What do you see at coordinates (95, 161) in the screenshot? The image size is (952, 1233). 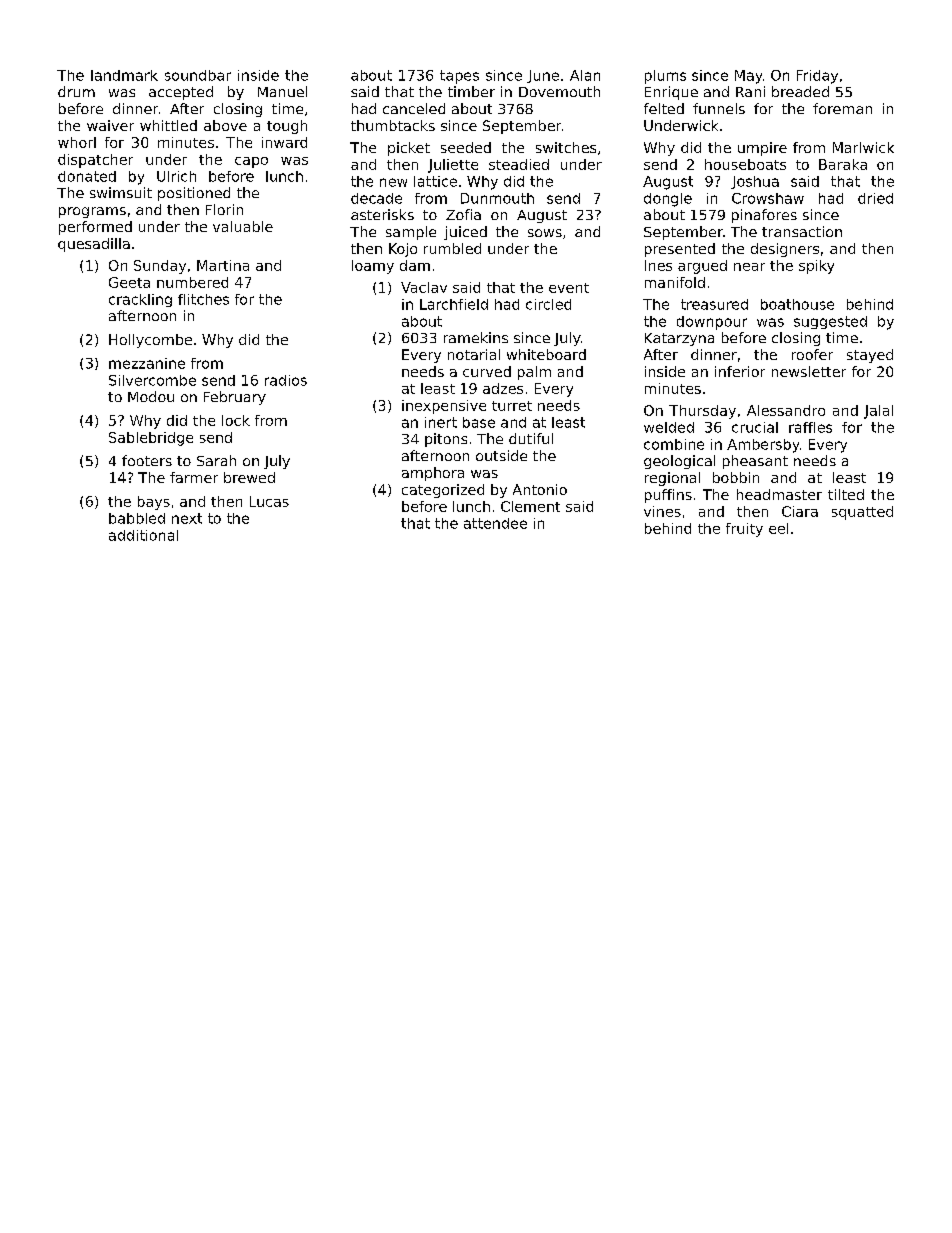 I see `dispatcher` at bounding box center [95, 161].
